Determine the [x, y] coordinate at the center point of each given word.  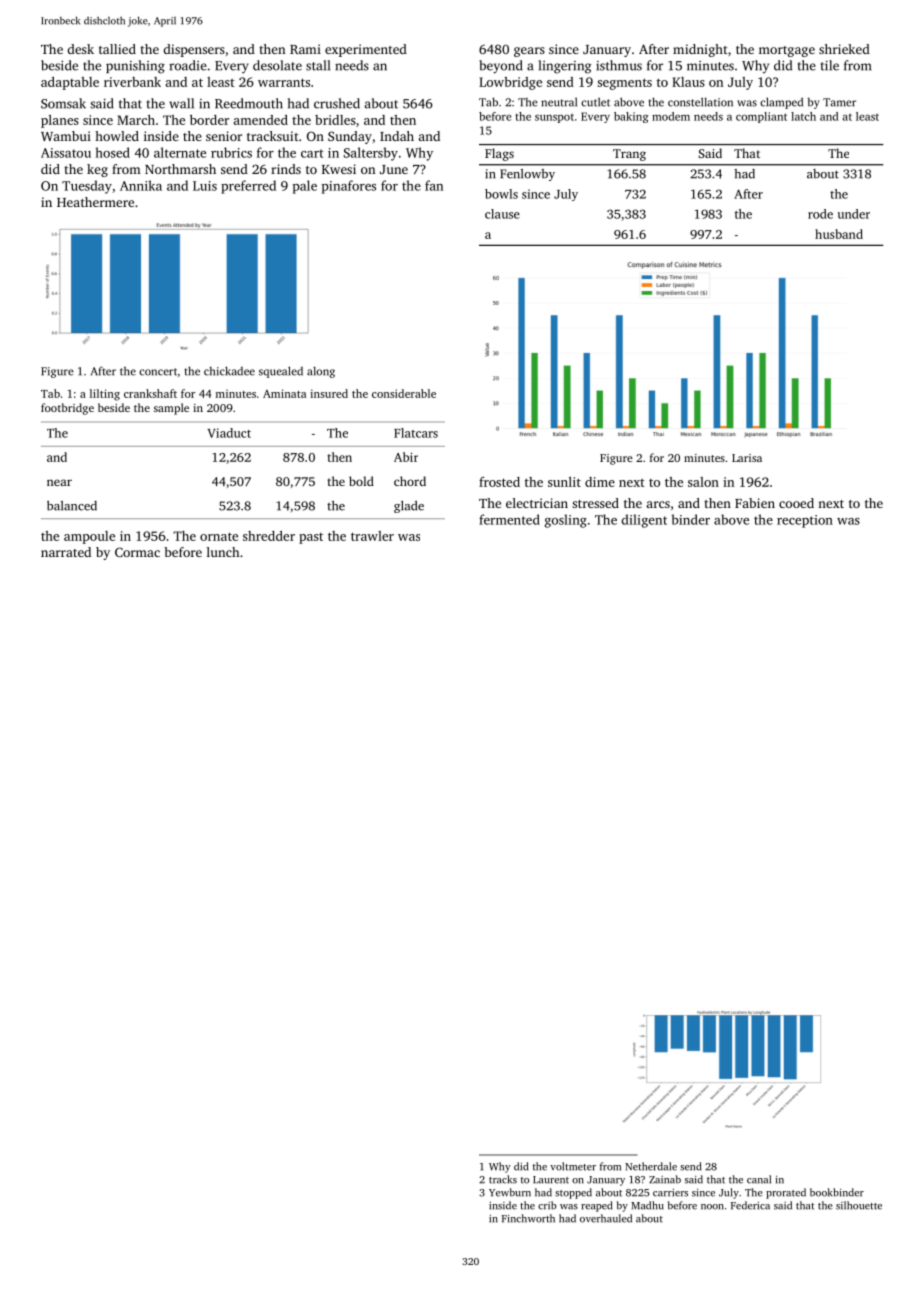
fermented [509, 519]
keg [97, 170]
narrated [66, 552]
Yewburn [510, 1192]
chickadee [229, 371]
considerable [404, 393]
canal [759, 1179]
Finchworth [528, 1218]
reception [805, 521]
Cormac [137, 552]
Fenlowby [527, 175]
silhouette [859, 1205]
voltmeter [573, 1166]
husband [839, 234]
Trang [629, 155]
